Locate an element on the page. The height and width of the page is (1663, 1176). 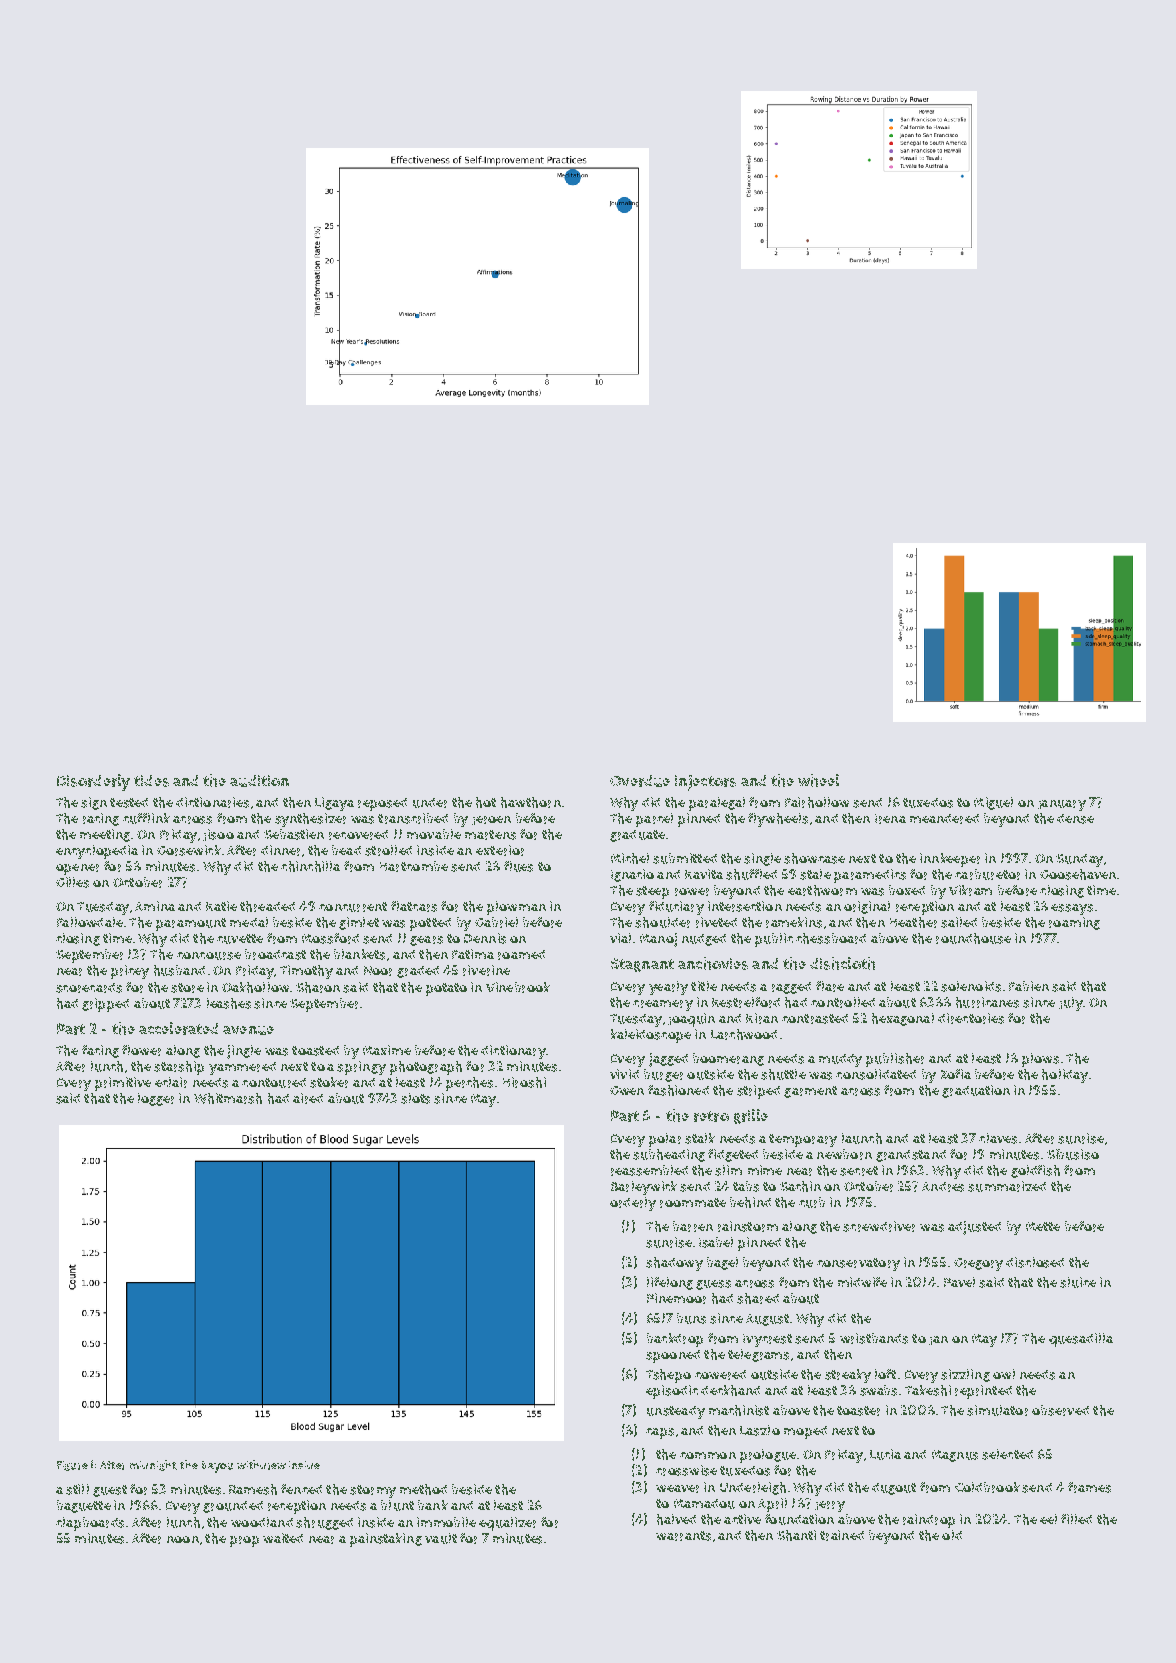
caps is located at coordinates (660, 1433).
